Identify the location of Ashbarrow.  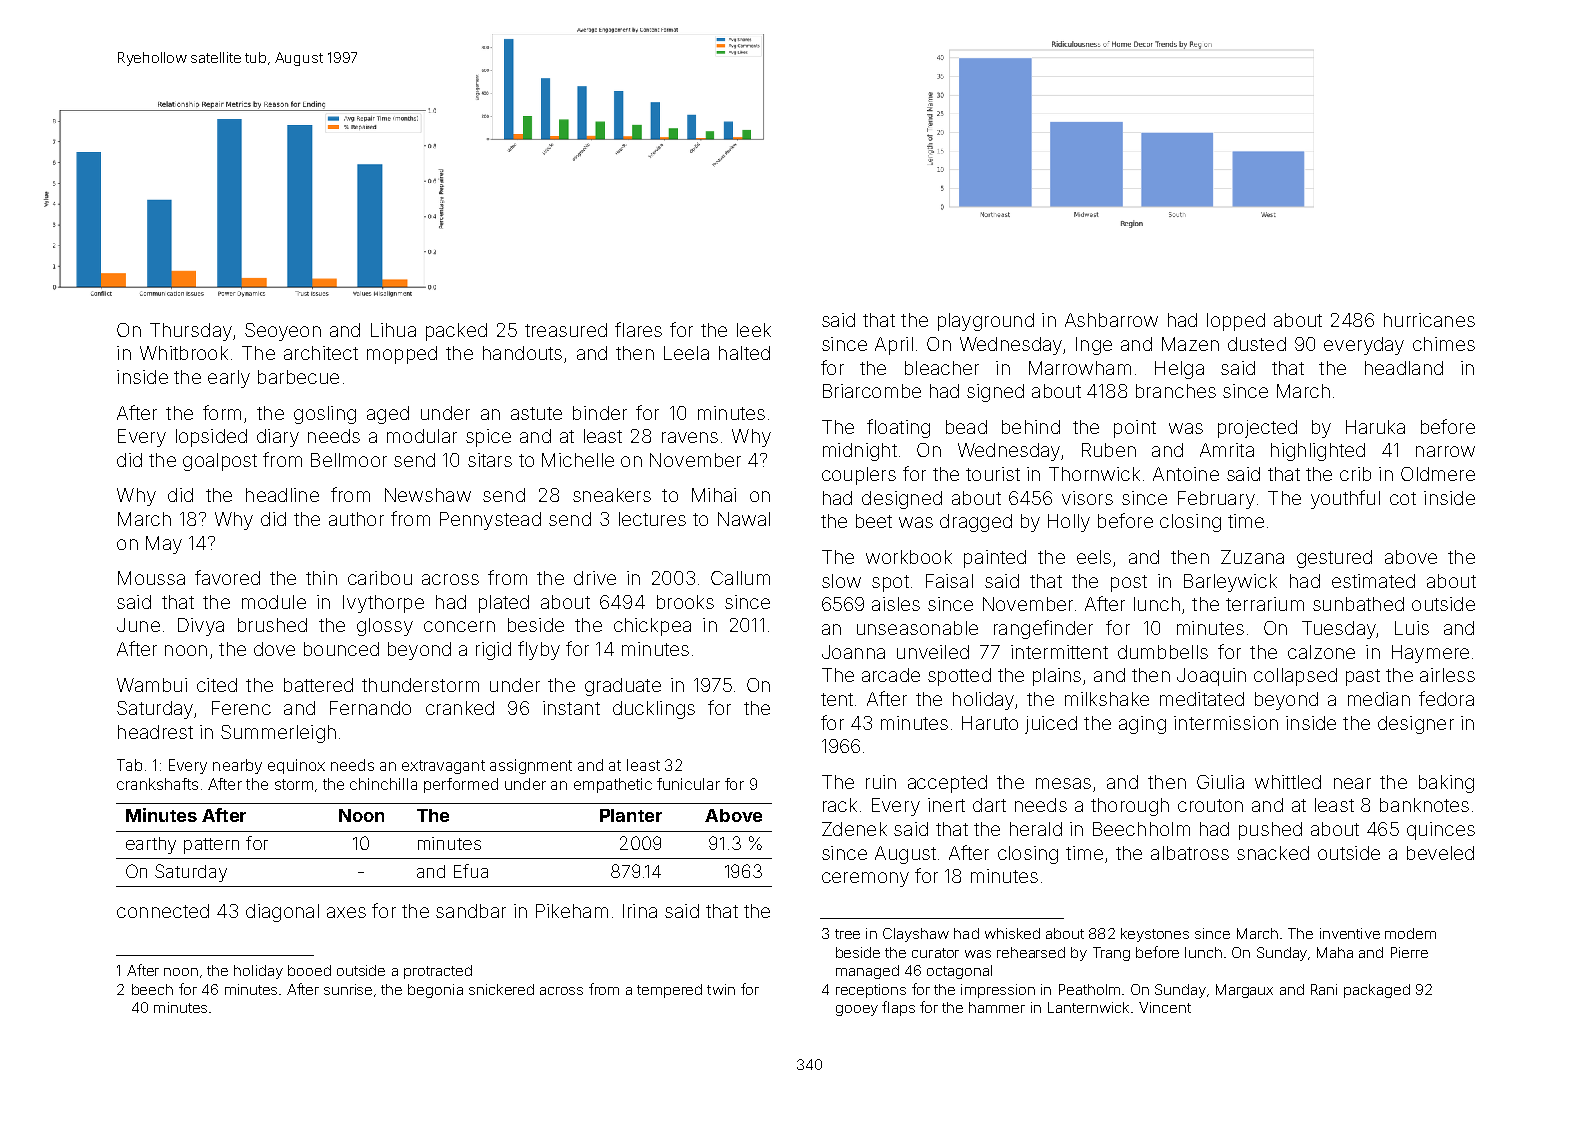
(1111, 320).
